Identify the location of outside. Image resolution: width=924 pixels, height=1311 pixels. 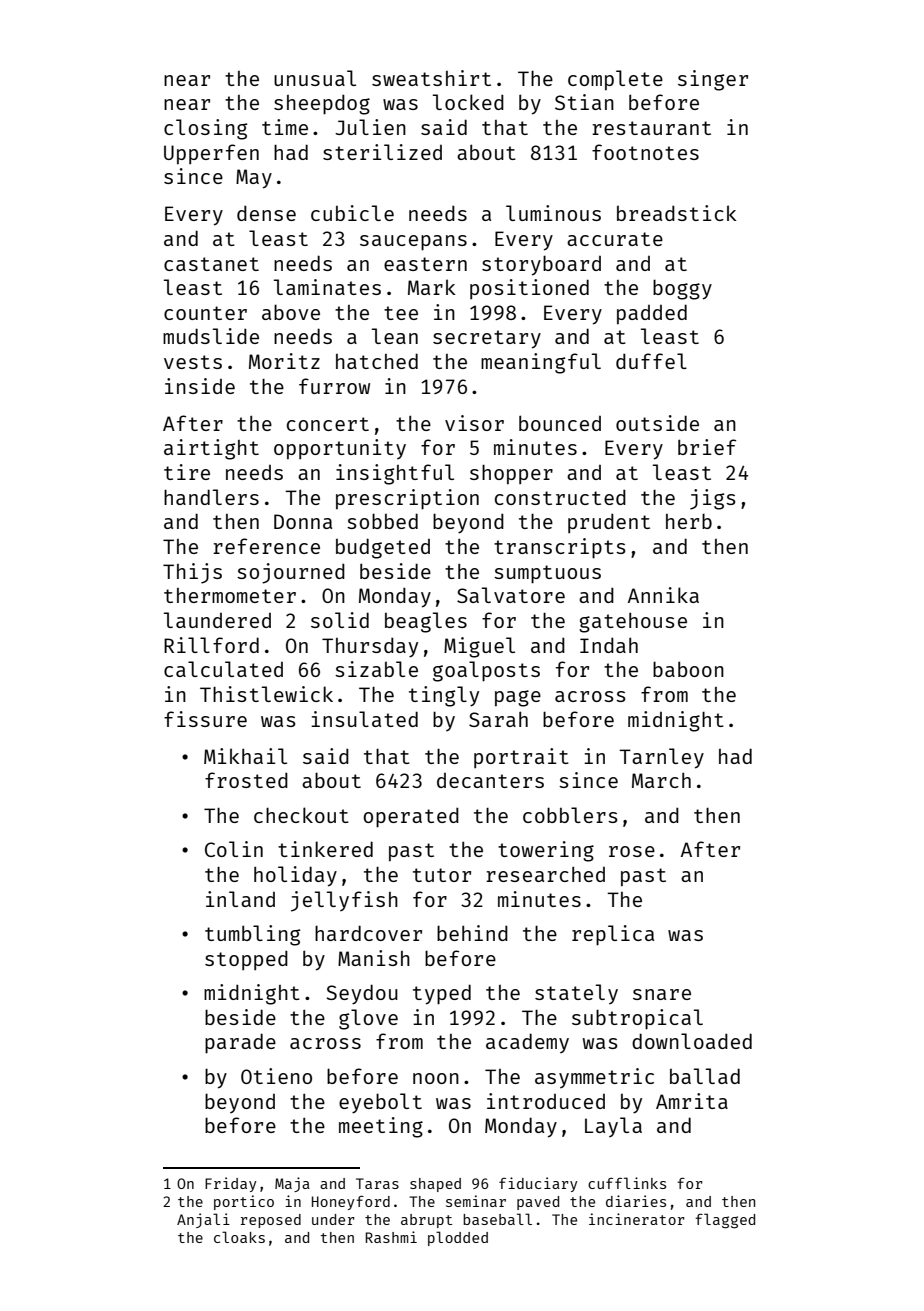
(657, 423).
